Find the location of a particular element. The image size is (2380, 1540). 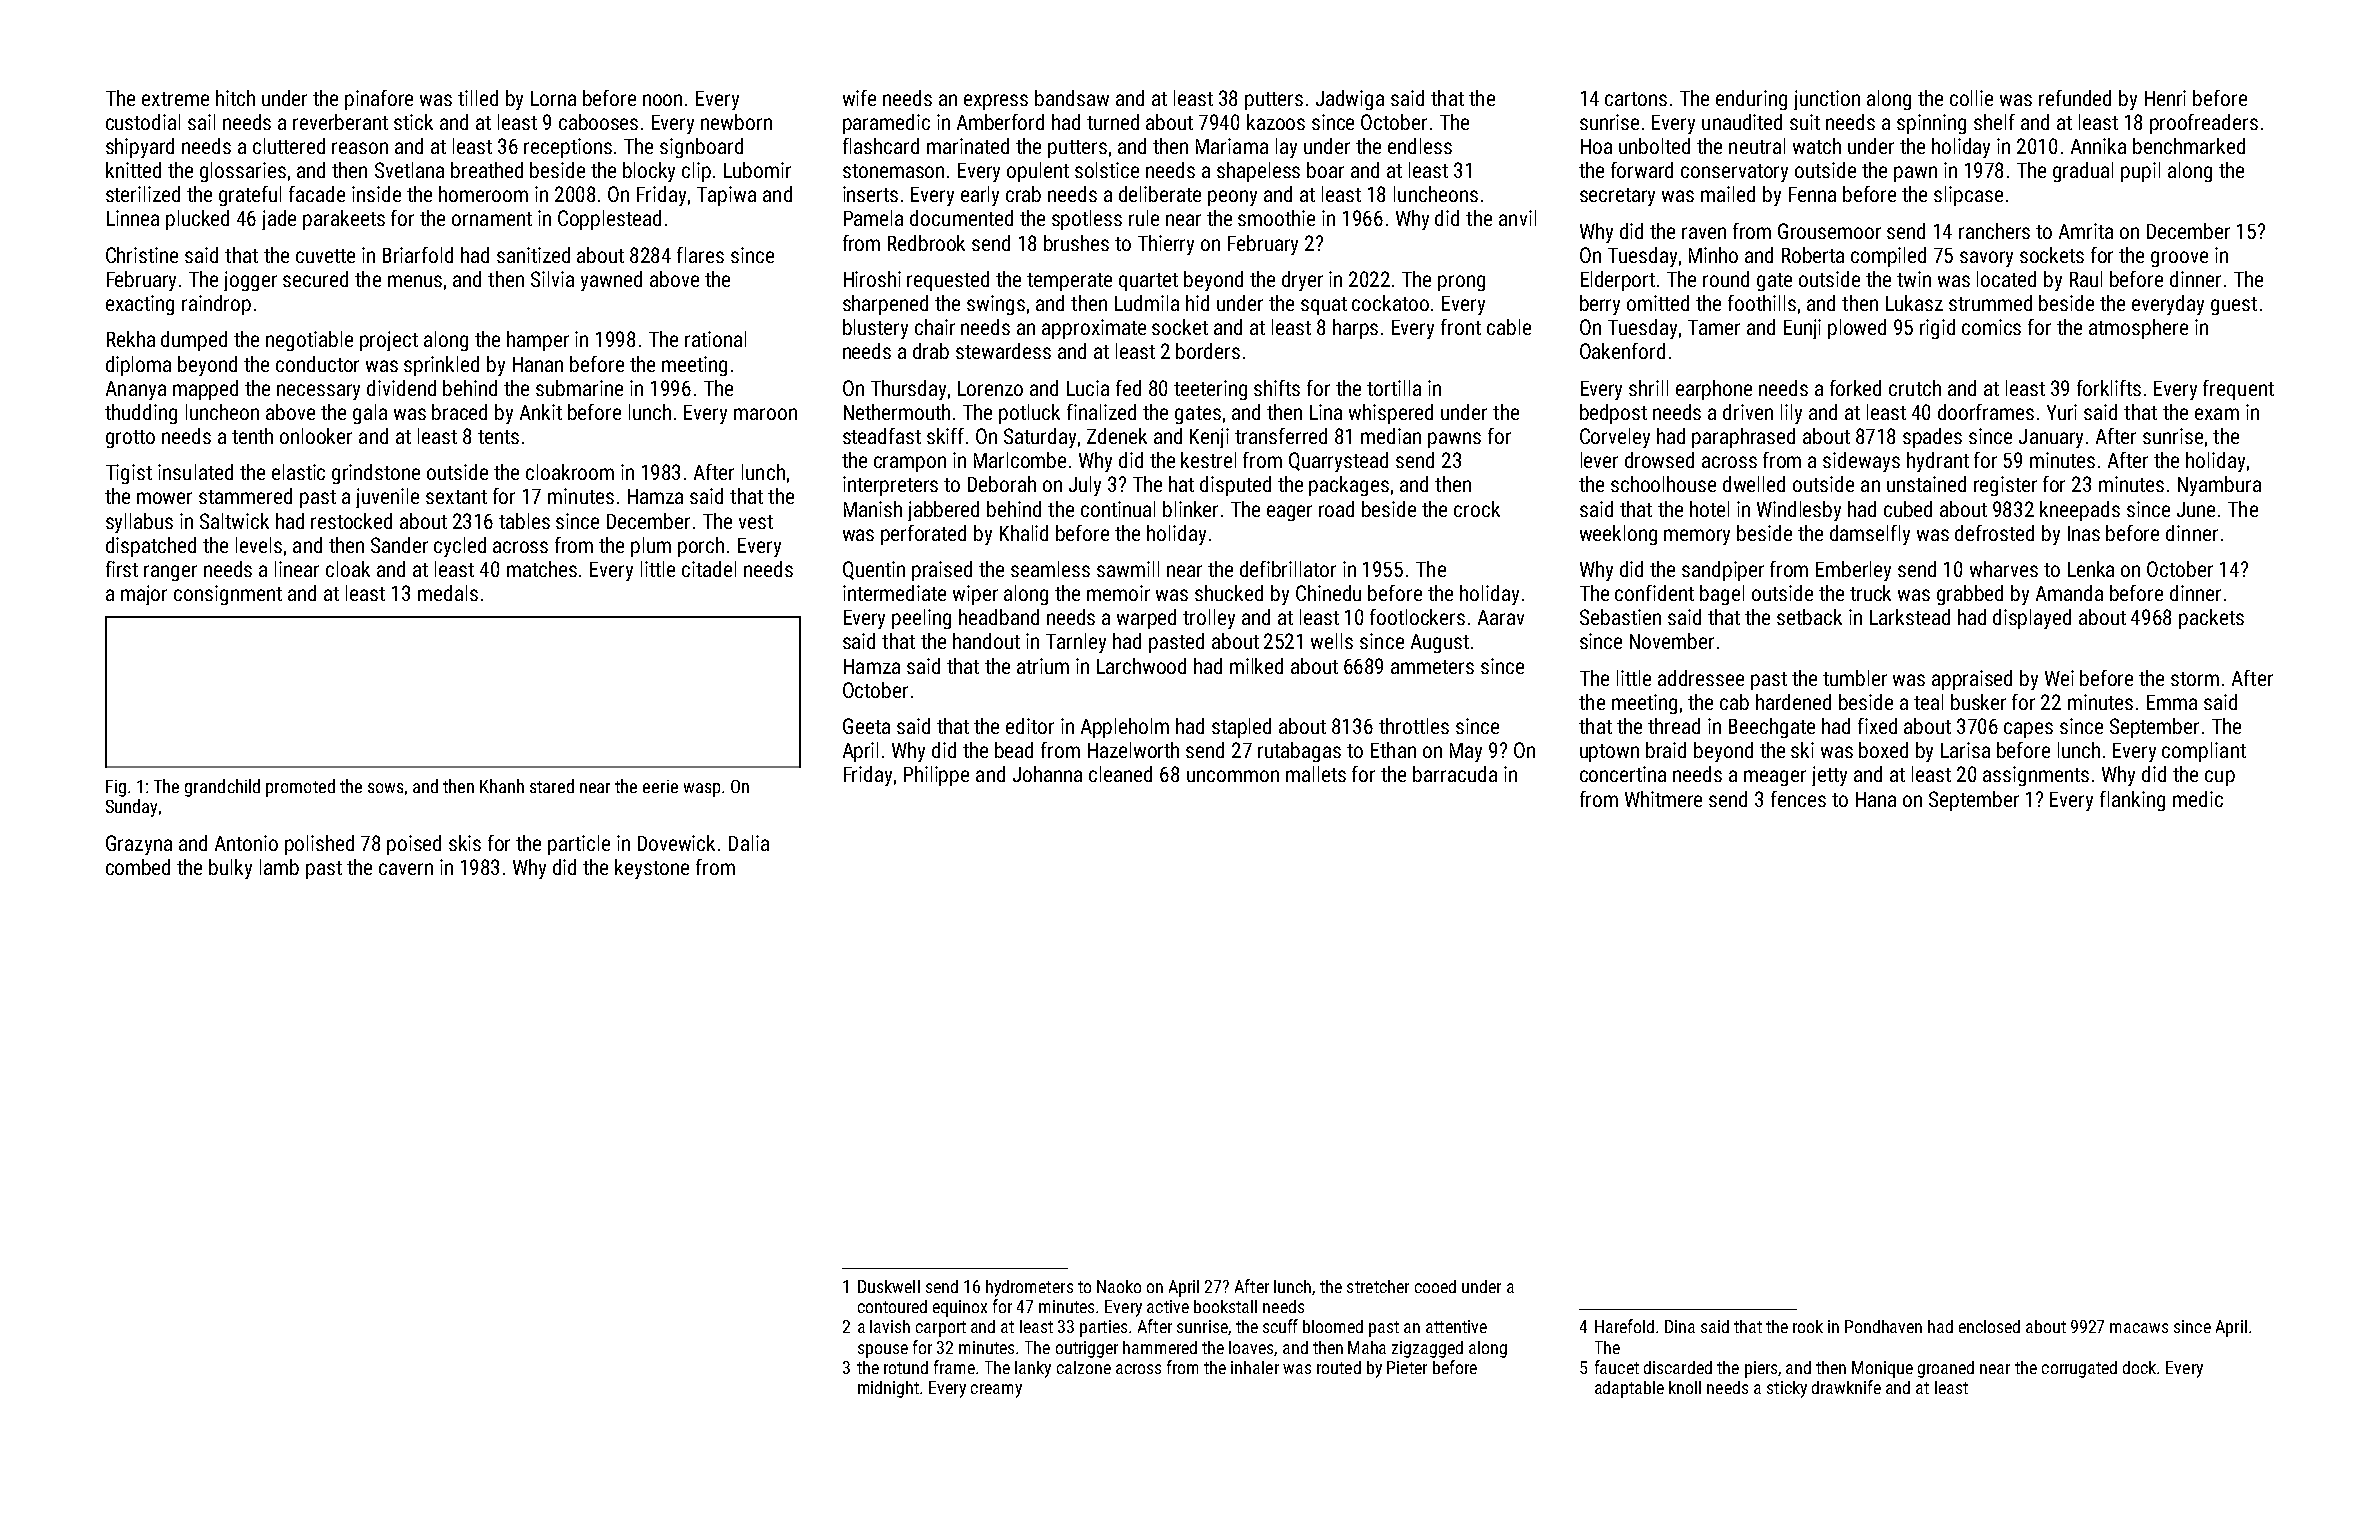

smoothie is located at coordinates (1276, 218).
